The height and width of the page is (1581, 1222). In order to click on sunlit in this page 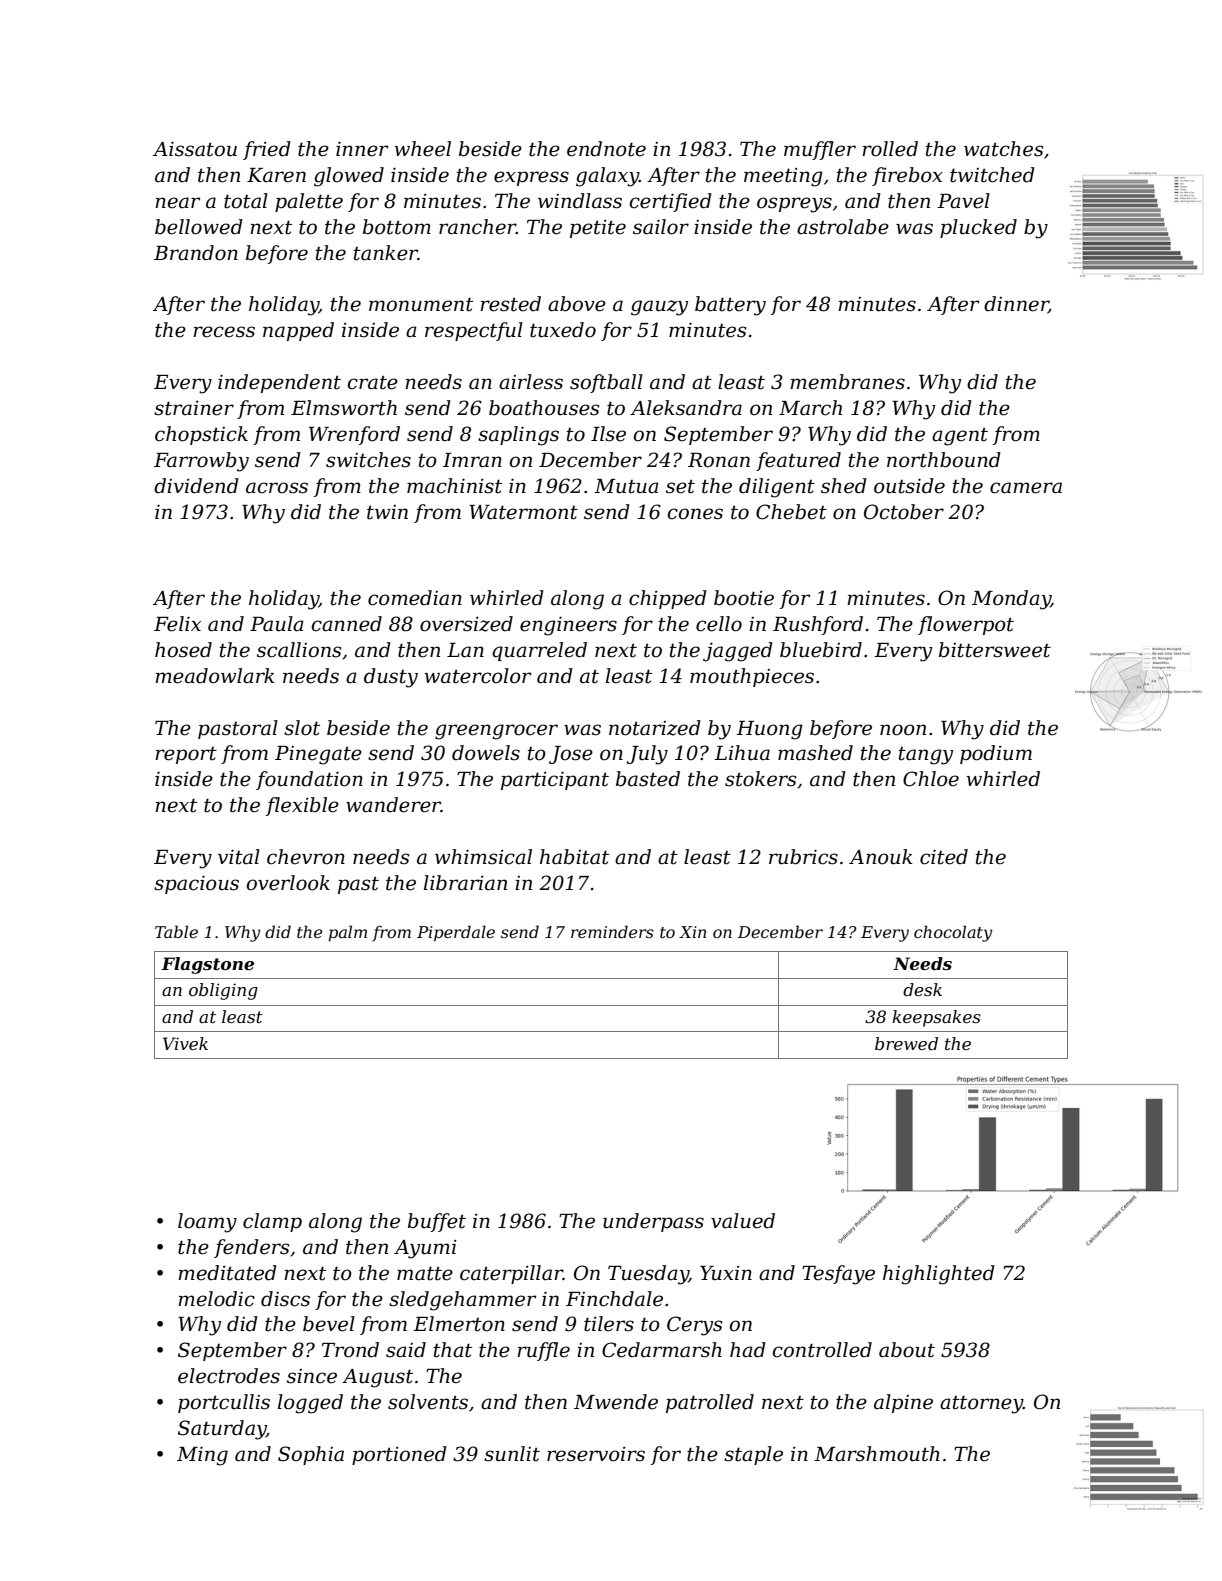, I will do `click(512, 1454)`.
